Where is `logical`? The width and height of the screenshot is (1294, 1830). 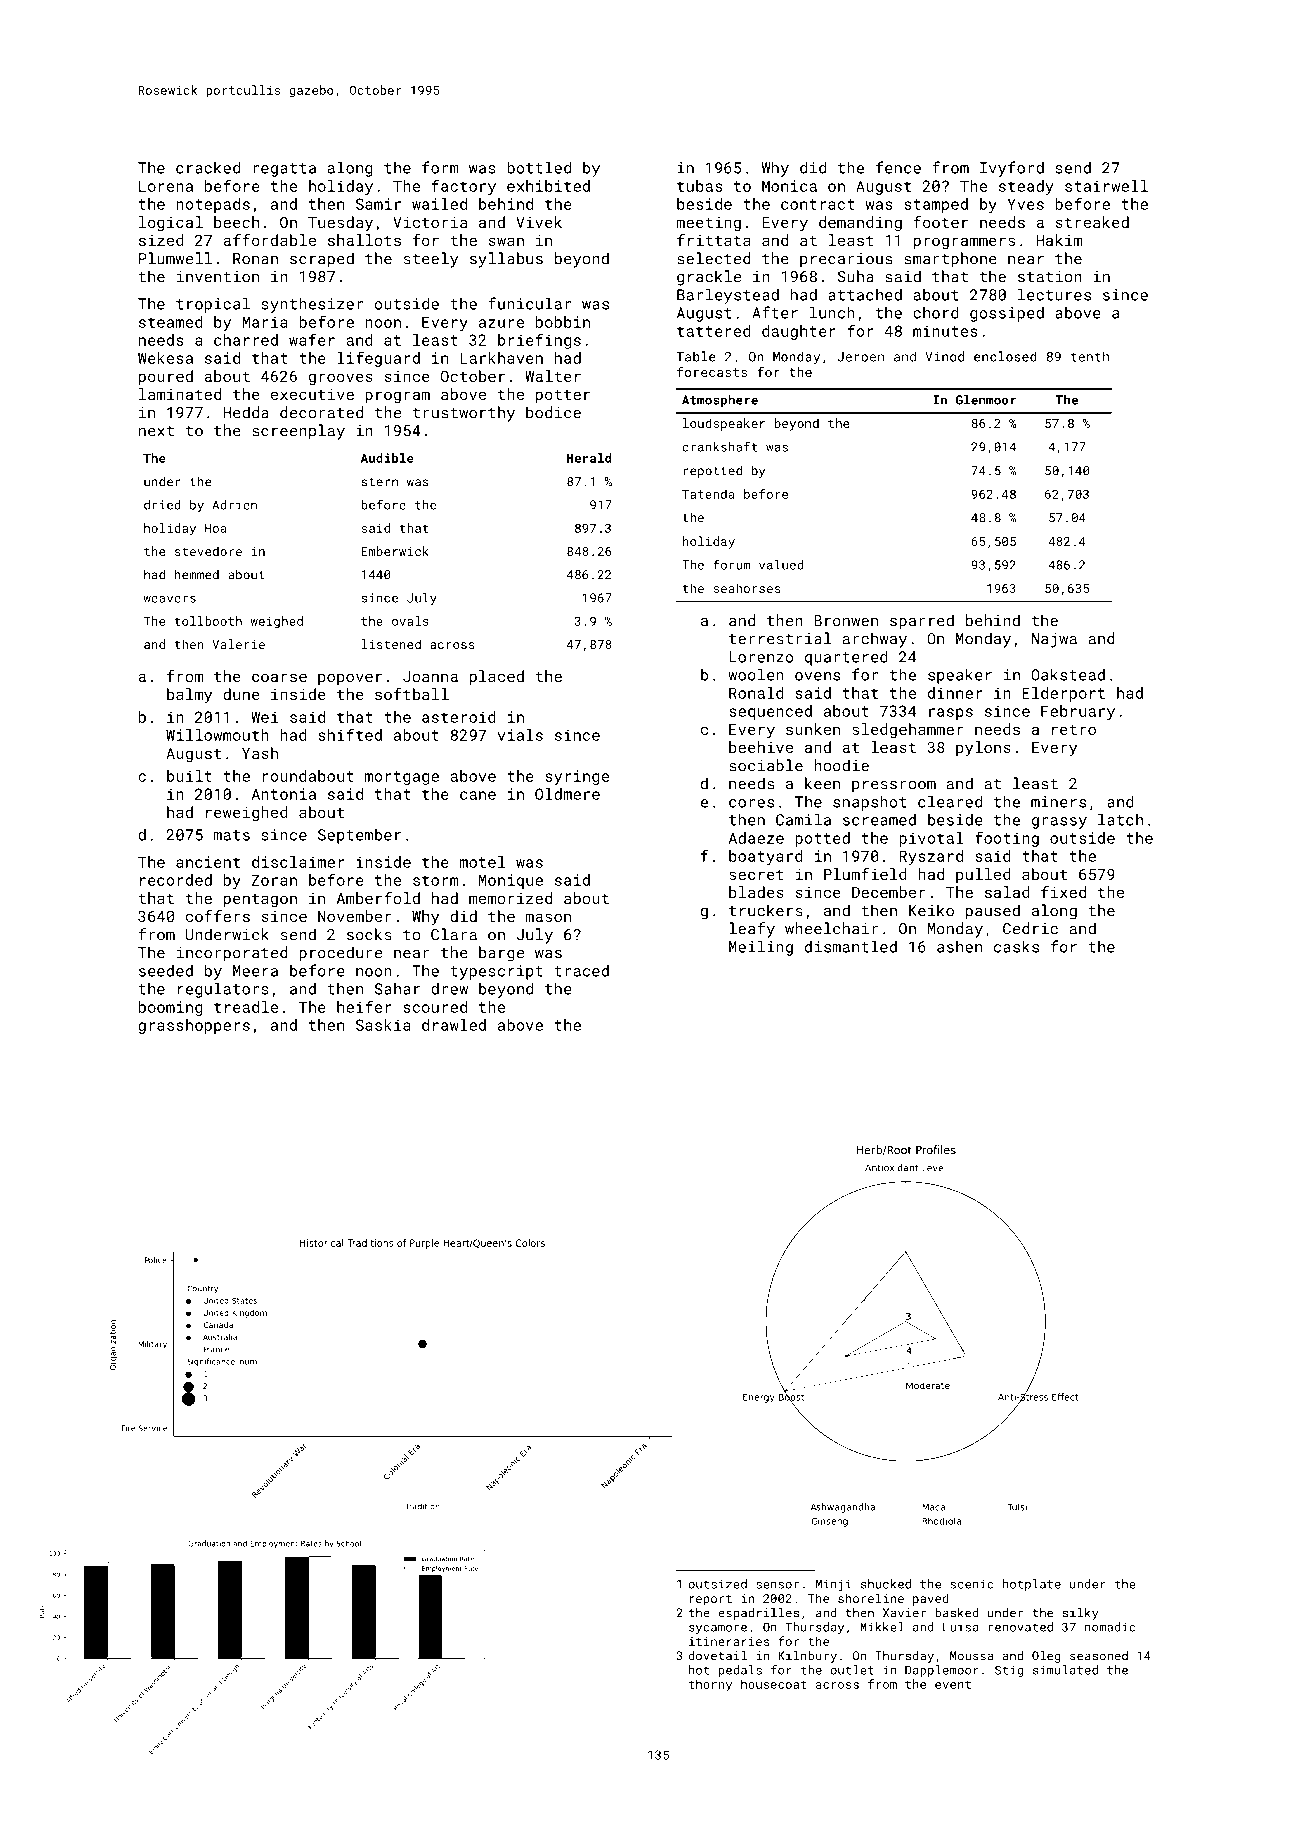
logical is located at coordinates (171, 223).
